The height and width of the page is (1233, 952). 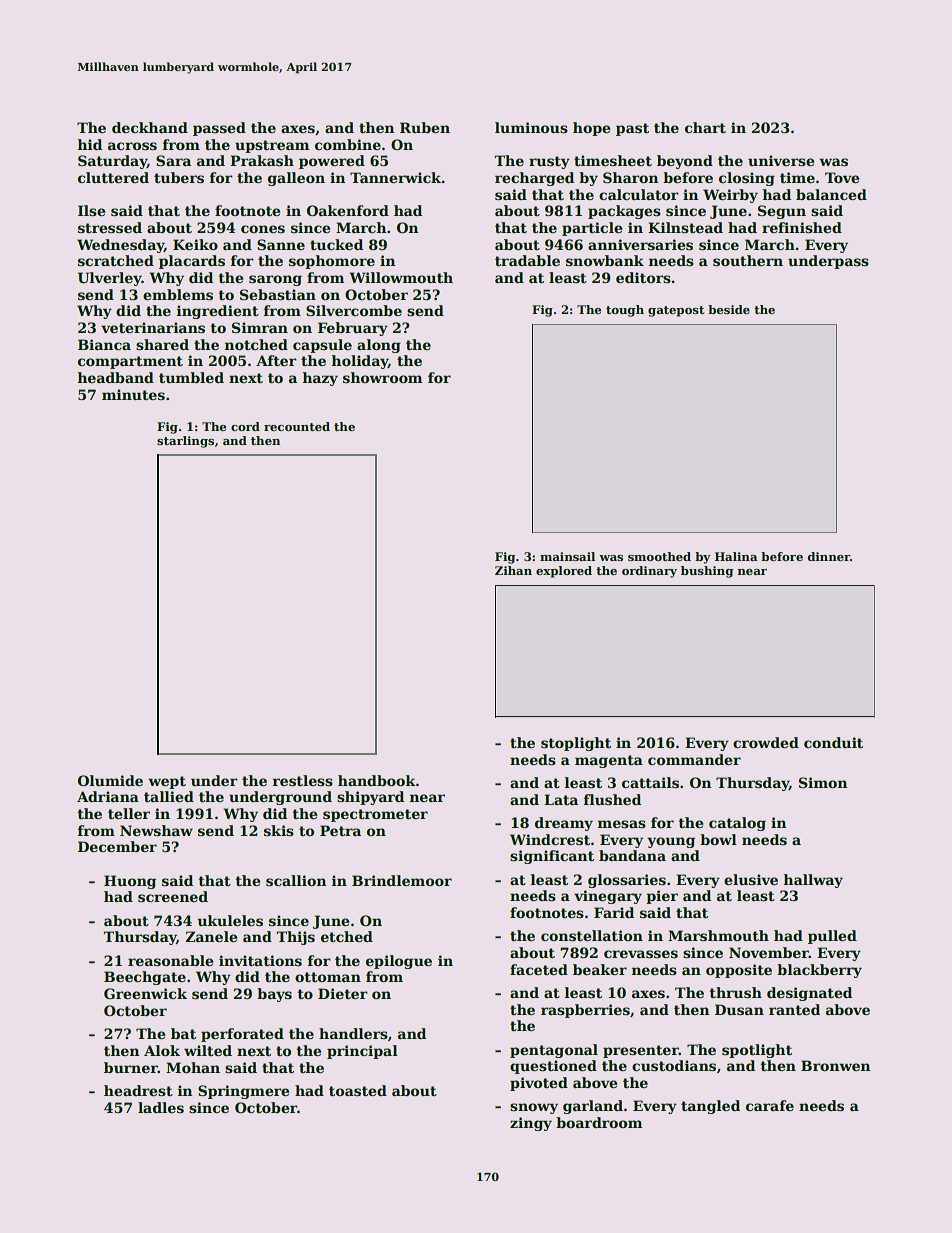 What do you see at coordinates (513, 570) in the page?
I see `Zihan` at bounding box center [513, 570].
